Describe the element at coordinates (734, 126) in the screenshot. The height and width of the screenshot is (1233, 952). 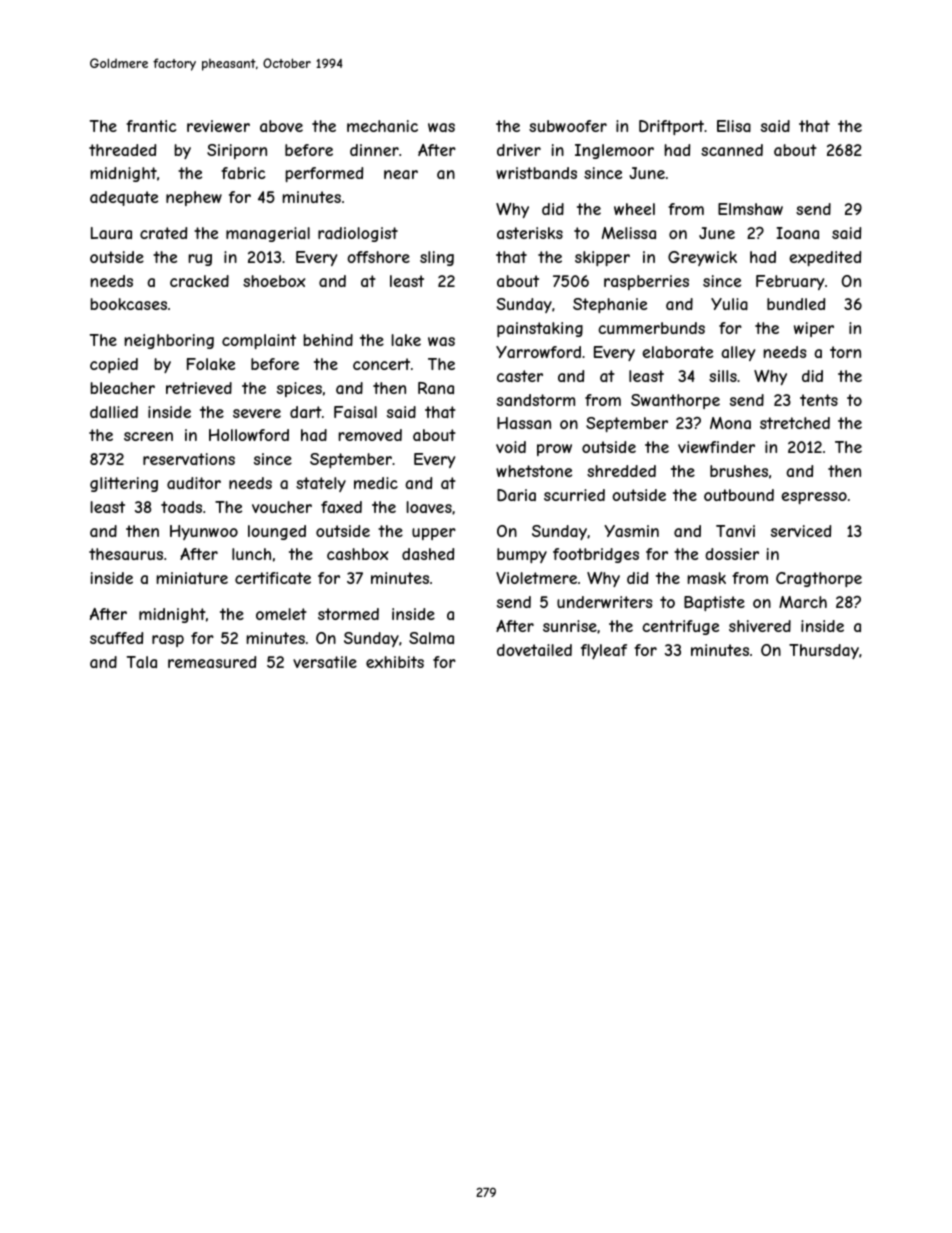
I see `Elisa` at that location.
